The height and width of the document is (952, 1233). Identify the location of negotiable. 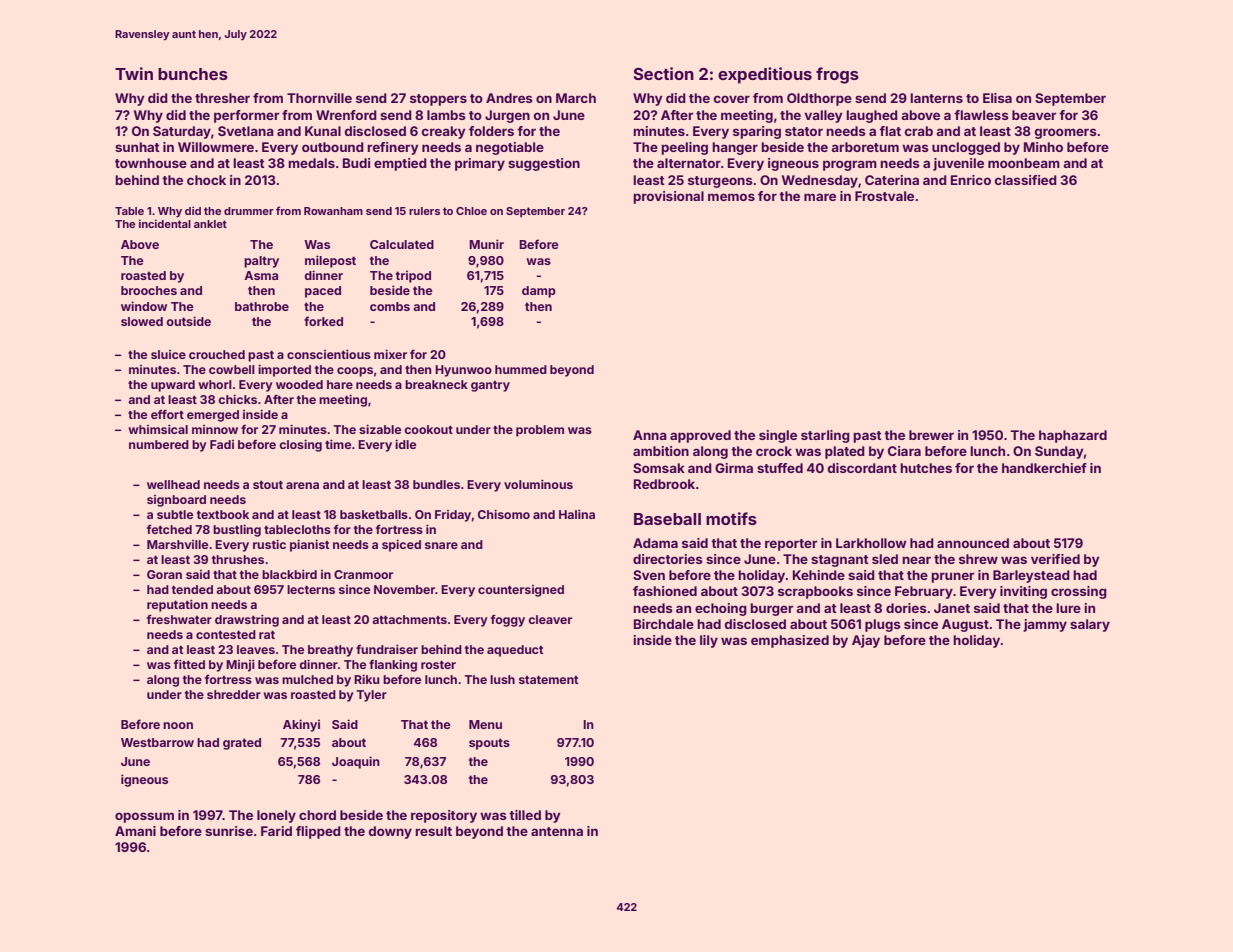
(510, 148).
